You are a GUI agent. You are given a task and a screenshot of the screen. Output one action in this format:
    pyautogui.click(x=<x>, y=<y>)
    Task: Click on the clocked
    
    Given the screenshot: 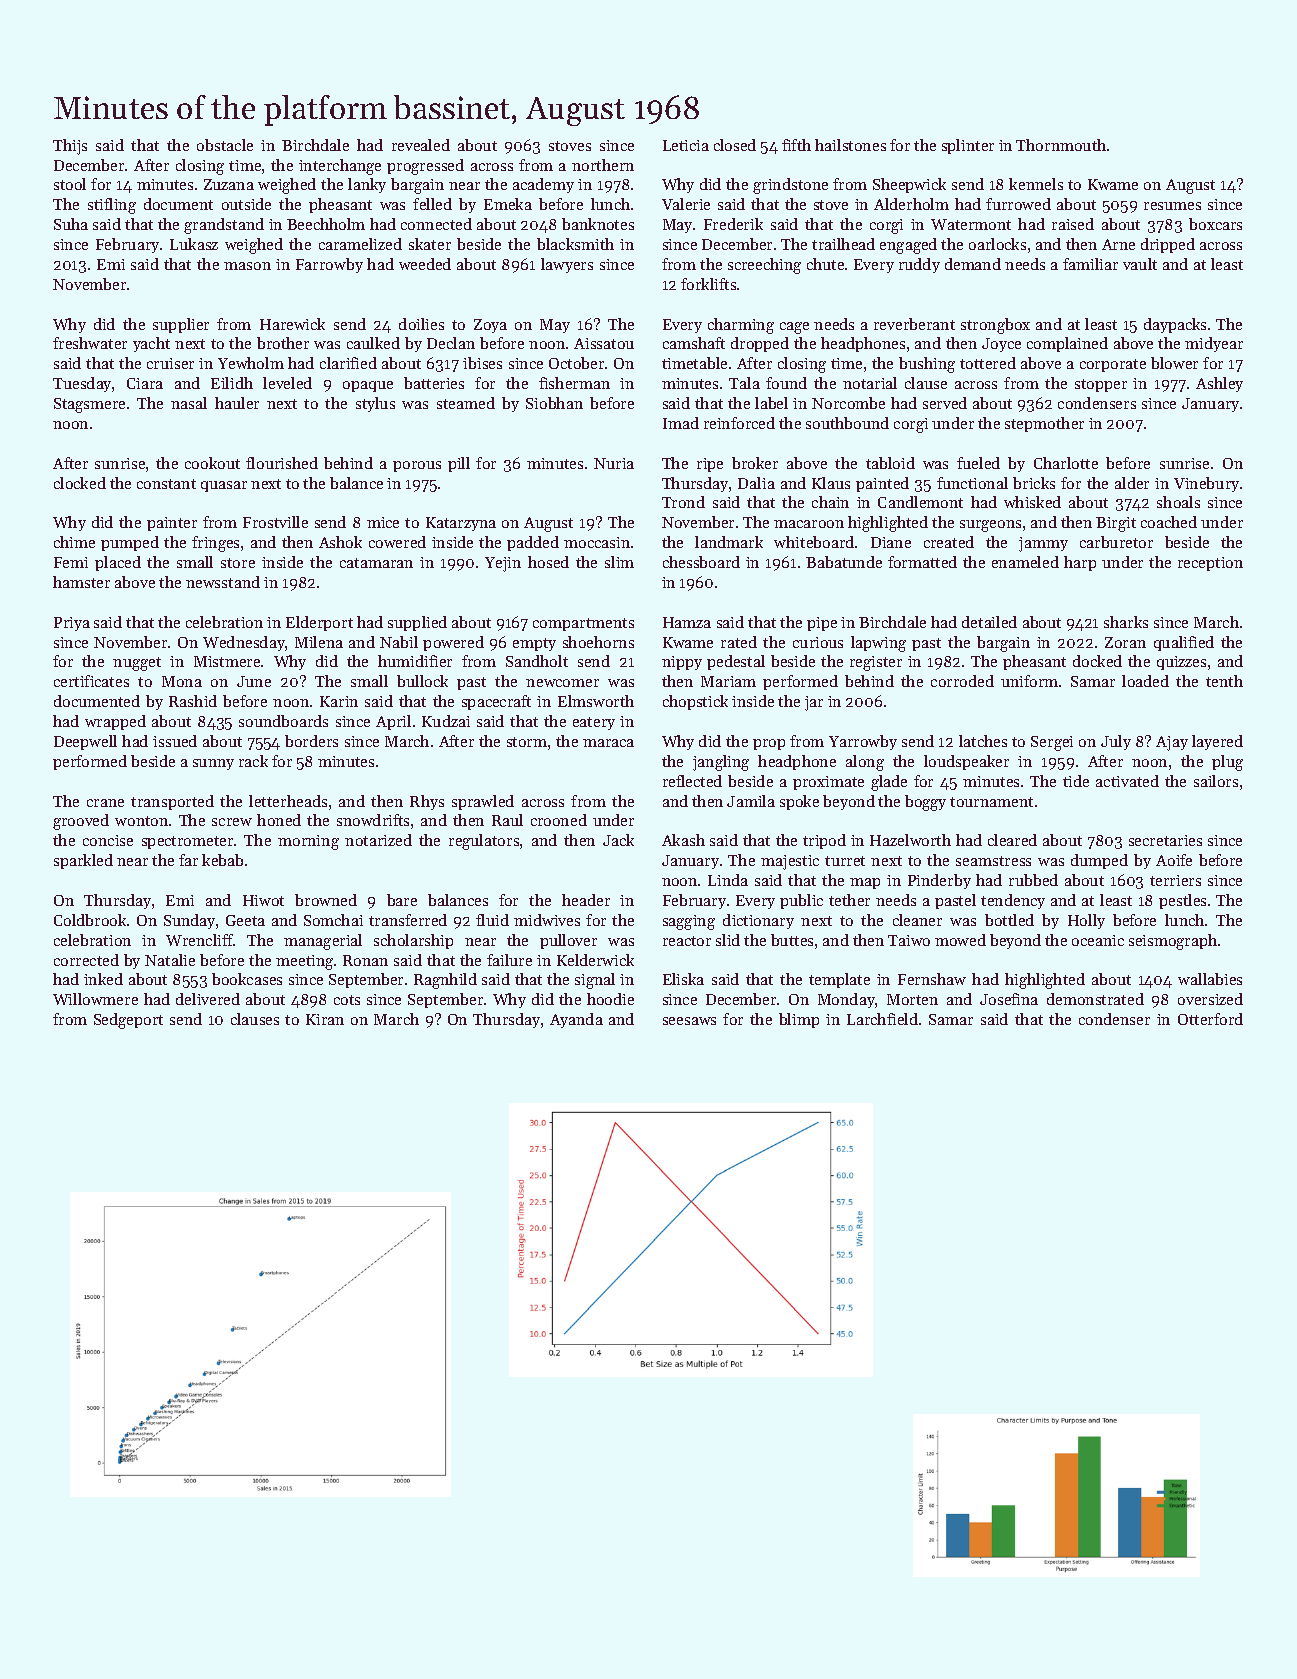 What is the action you would take?
    pyautogui.click(x=80, y=483)
